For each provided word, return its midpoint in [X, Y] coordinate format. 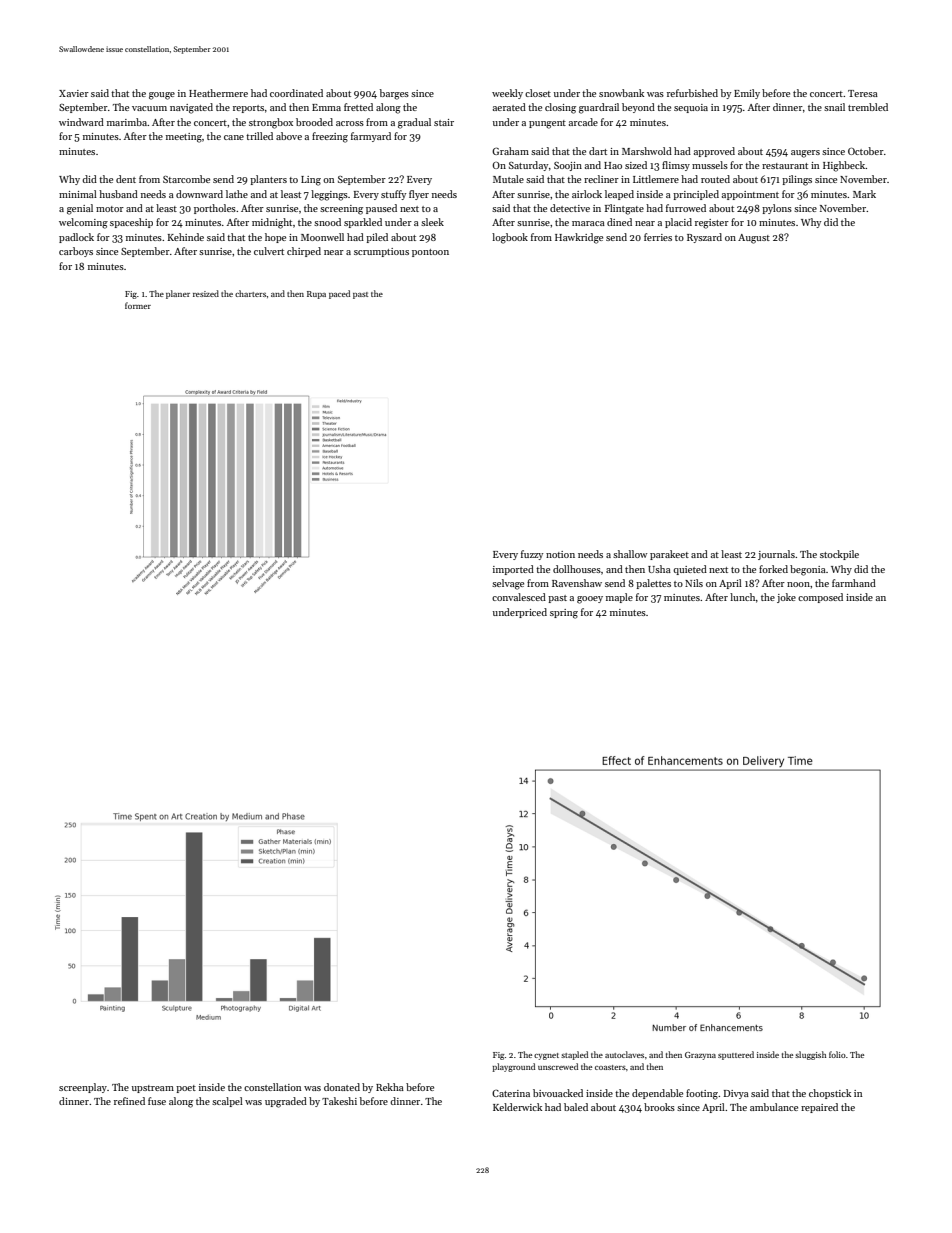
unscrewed [558, 1066]
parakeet [669, 555]
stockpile [839, 555]
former [138, 305]
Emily [747, 94]
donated [342, 1087]
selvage [508, 584]
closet [538, 93]
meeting [184, 138]
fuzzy [532, 555]
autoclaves [624, 1054]
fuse [157, 1101]
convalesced [519, 597]
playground [513, 1067]
